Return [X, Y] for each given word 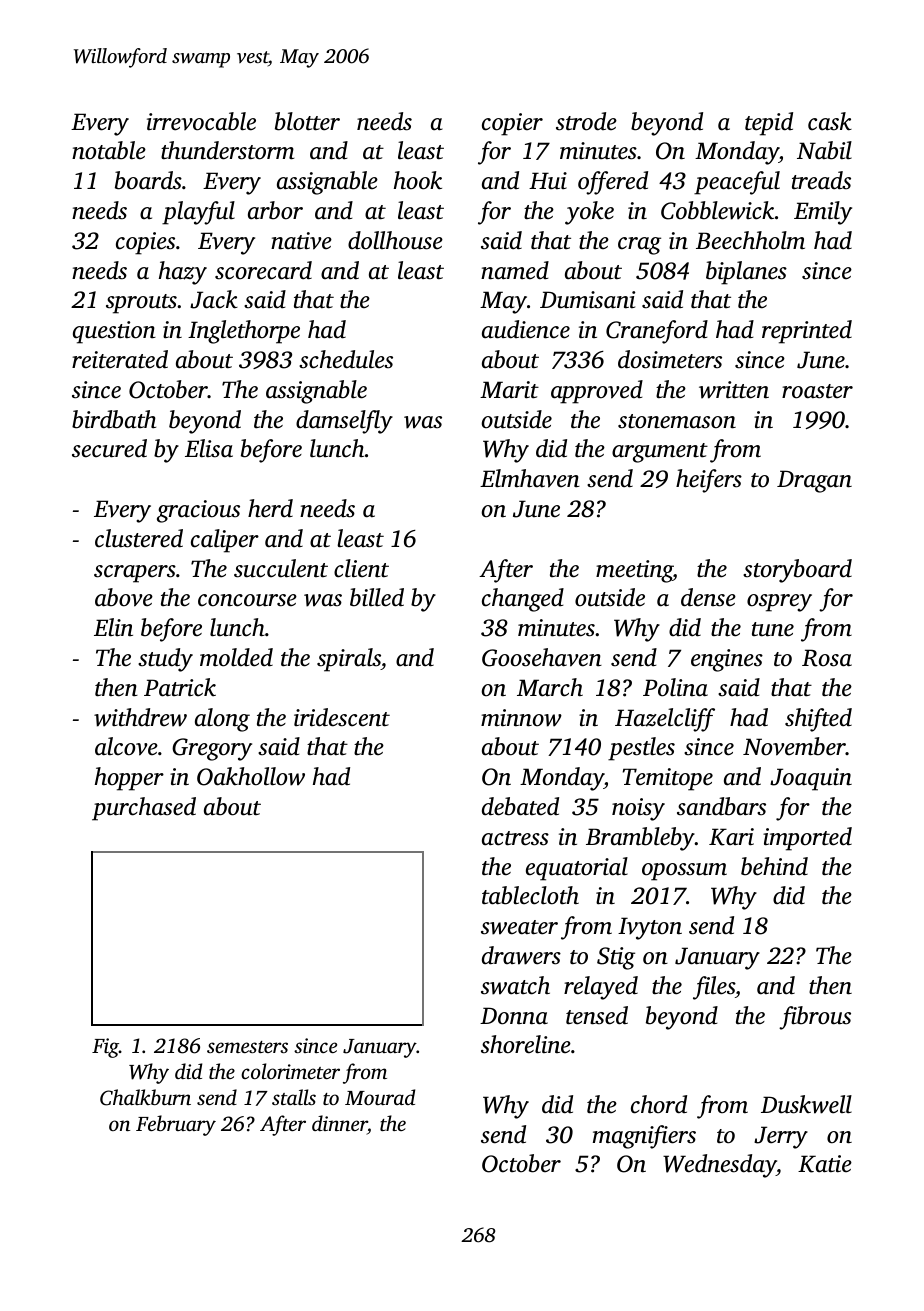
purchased [144, 809]
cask [830, 121]
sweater [519, 927]
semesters [247, 1047]
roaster [817, 391]
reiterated [120, 359]
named [515, 270]
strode [586, 121]
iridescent [342, 717]
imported [807, 839]
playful [198, 213]
